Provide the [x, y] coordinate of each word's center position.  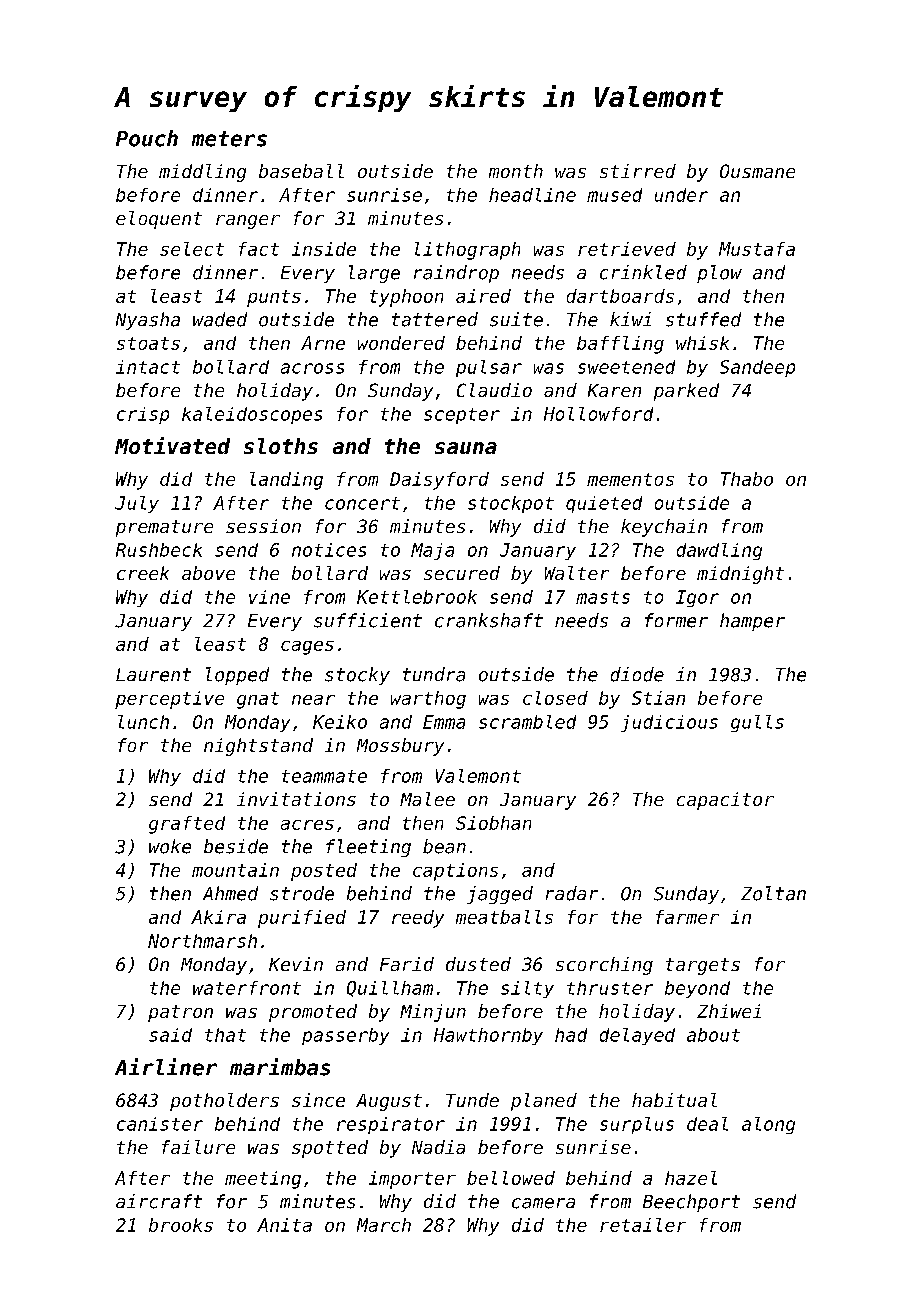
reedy [418, 919]
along [768, 1125]
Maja [432, 551]
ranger [248, 222]
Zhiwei [729, 1011]
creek [143, 573]
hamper [752, 622]
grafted [187, 825]
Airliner [166, 1067]
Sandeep [757, 368]
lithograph [467, 251]
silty [527, 989]
